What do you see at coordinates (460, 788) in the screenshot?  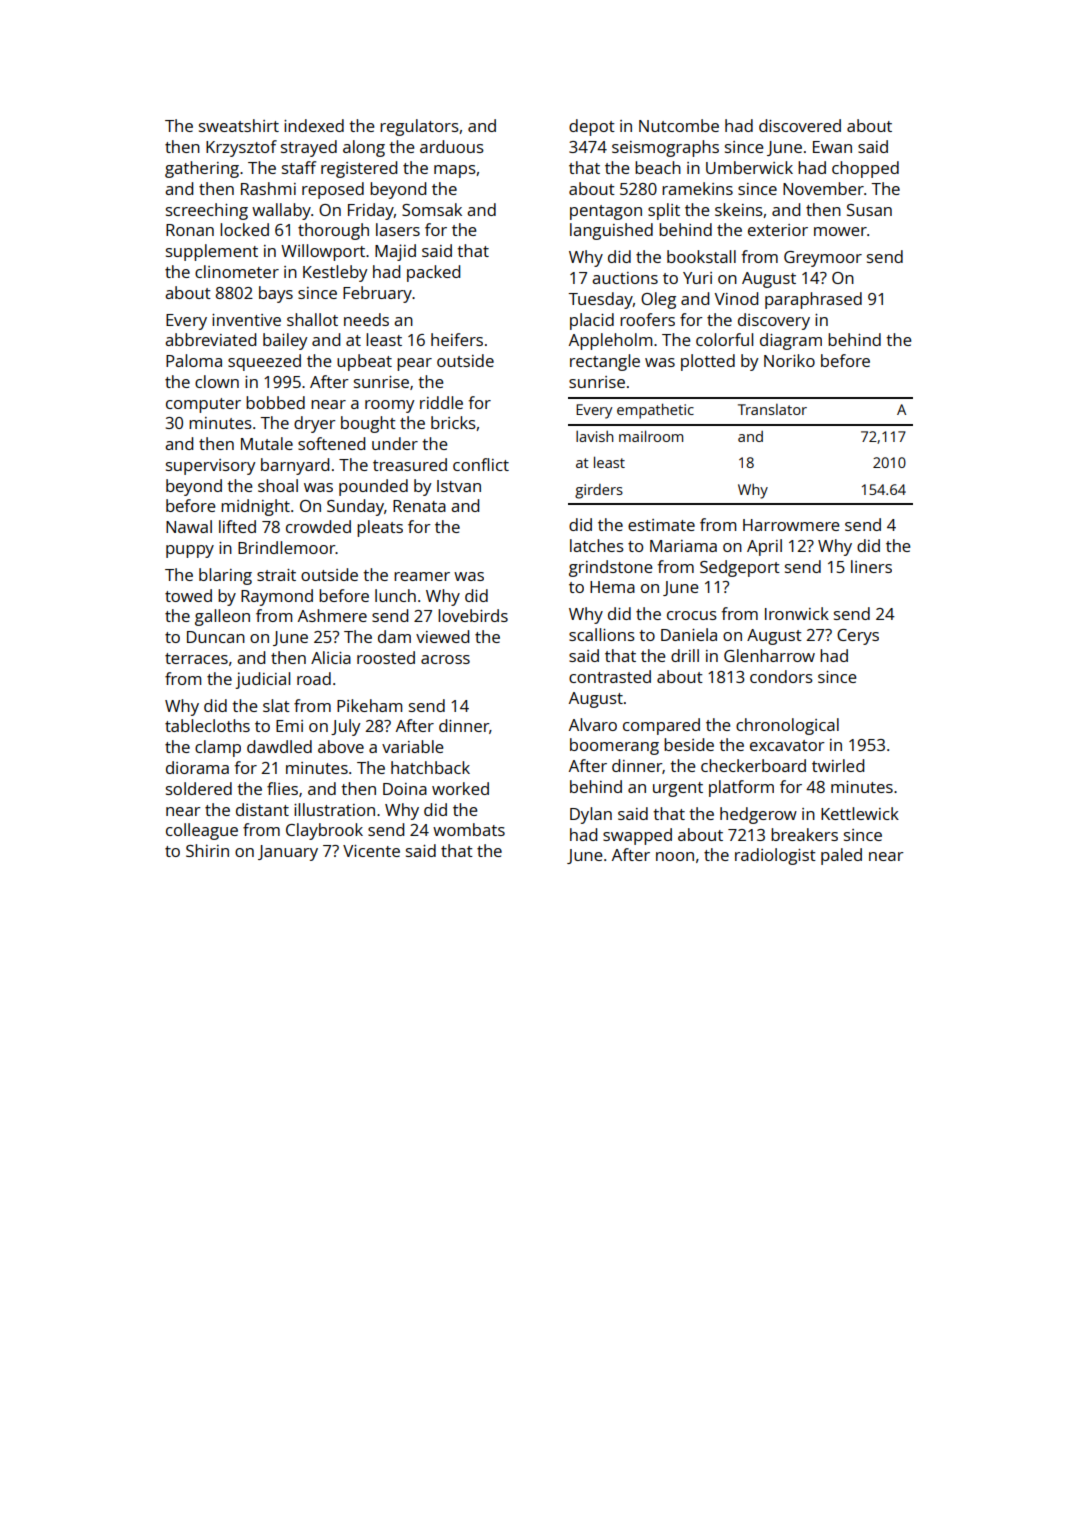 I see `worked` at bounding box center [460, 788].
